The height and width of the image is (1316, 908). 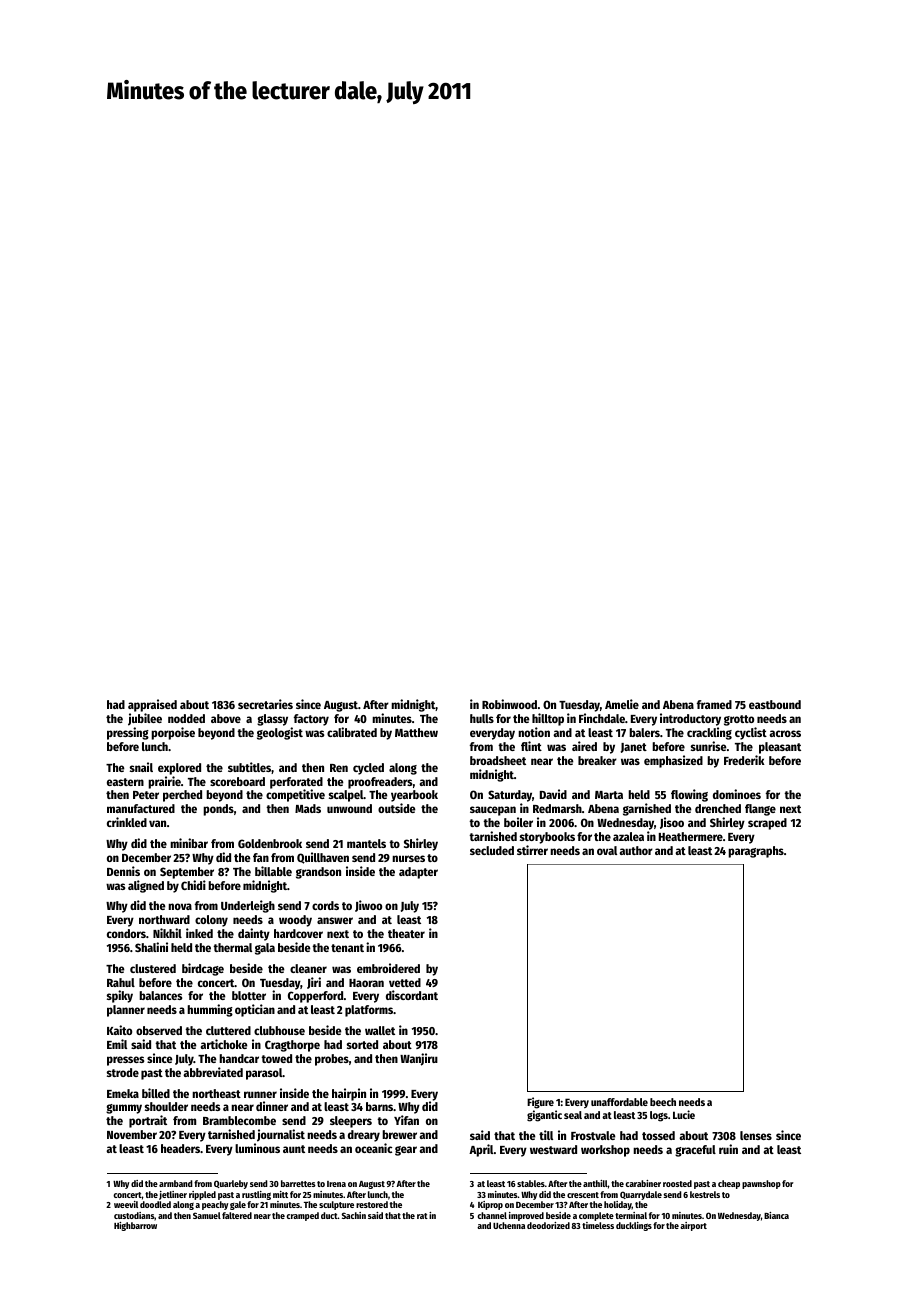 I want to click on flowing, so click(x=689, y=795).
